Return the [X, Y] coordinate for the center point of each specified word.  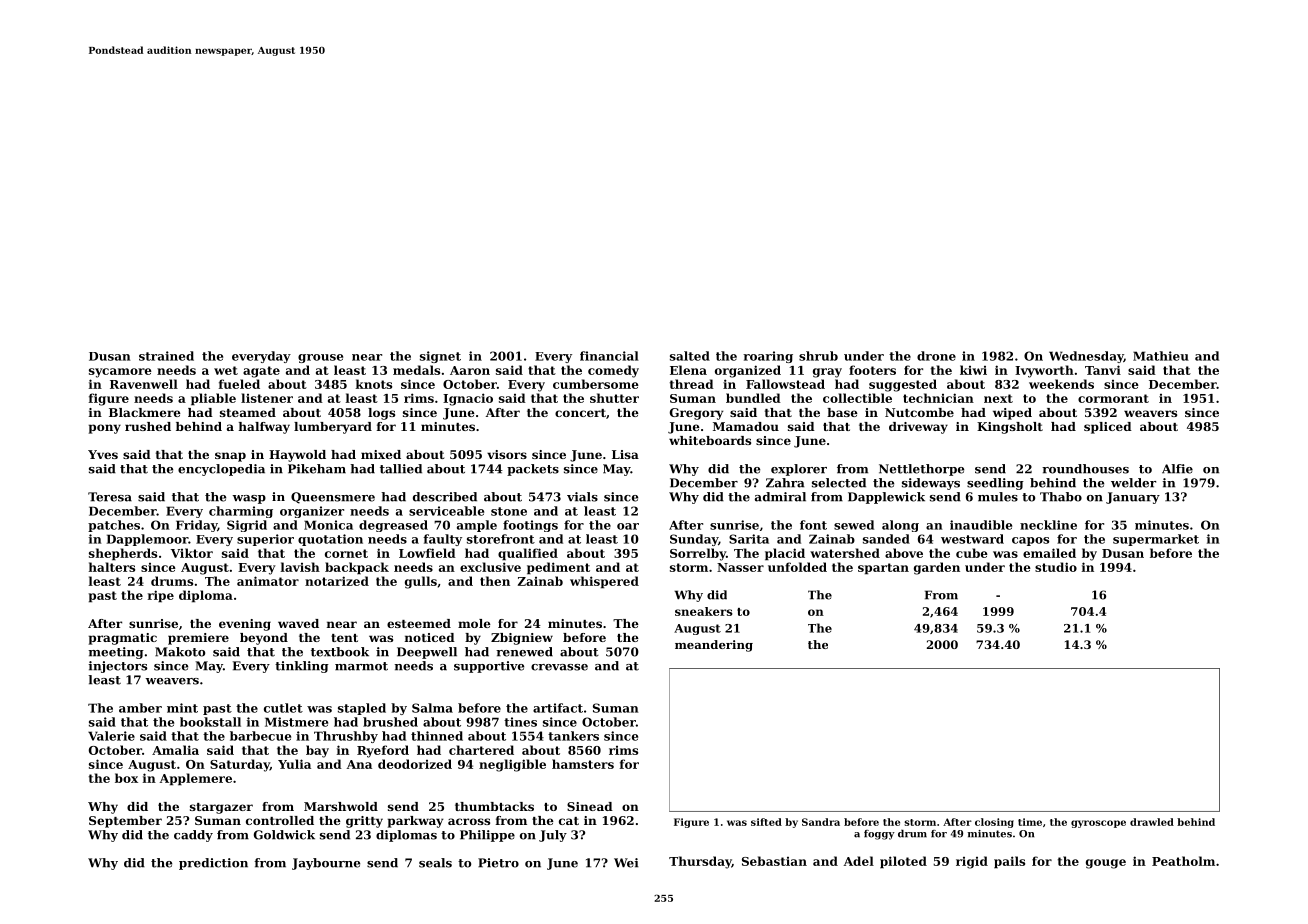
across [469, 821]
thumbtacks [494, 806]
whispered [604, 582]
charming [241, 512]
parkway [415, 822]
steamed [248, 412]
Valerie [111, 736]
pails [1009, 862]
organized [748, 371]
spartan [883, 569]
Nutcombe [919, 412]
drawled [1152, 822]
